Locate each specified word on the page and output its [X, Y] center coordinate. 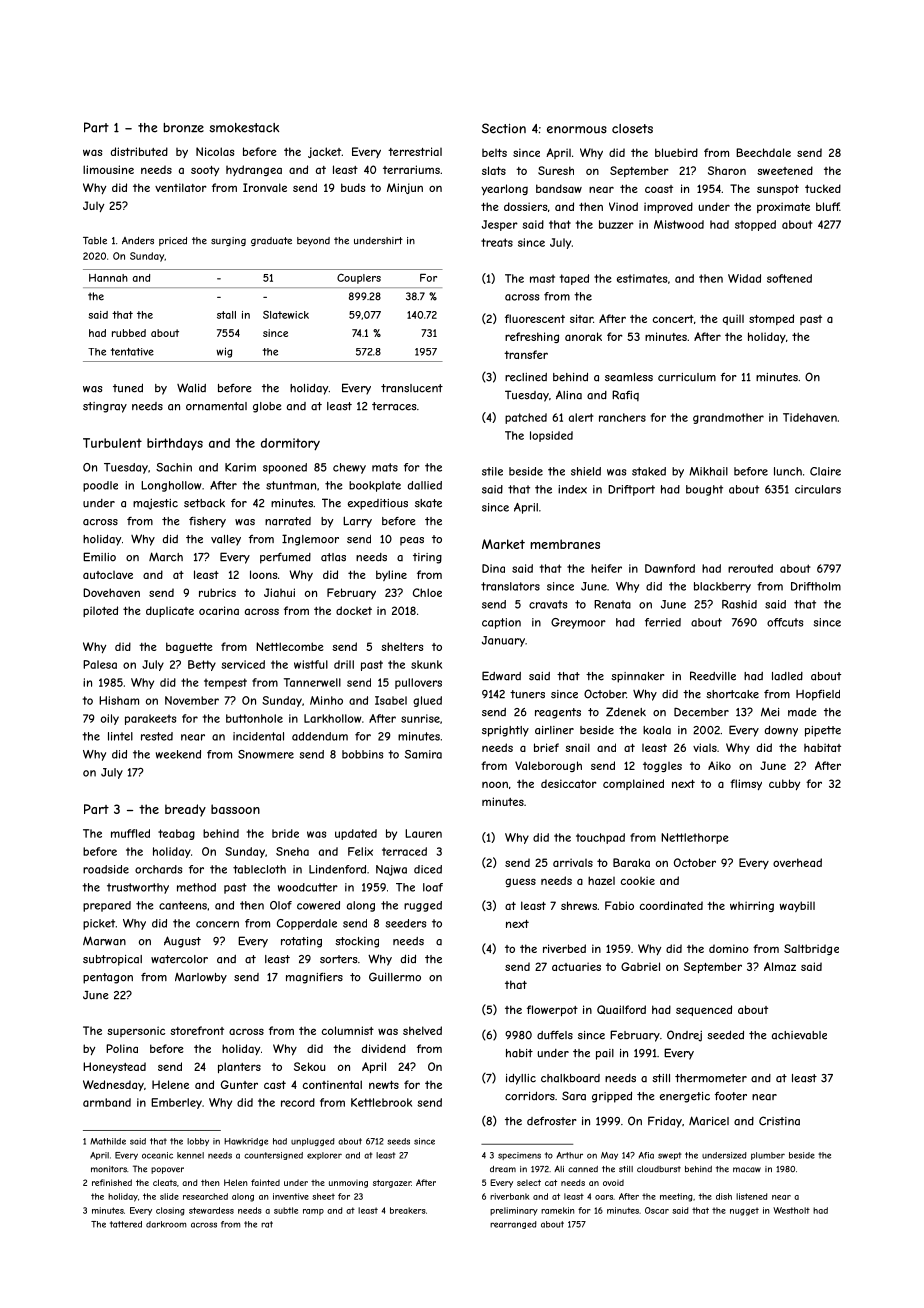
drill [344, 664]
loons [263, 574]
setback [204, 503]
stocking [357, 942]
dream [503, 1169]
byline [391, 575]
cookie [638, 880]
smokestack [244, 128]
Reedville [713, 676]
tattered [126, 1224]
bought [704, 490]
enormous [577, 130]
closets [632, 129]
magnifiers [314, 978]
